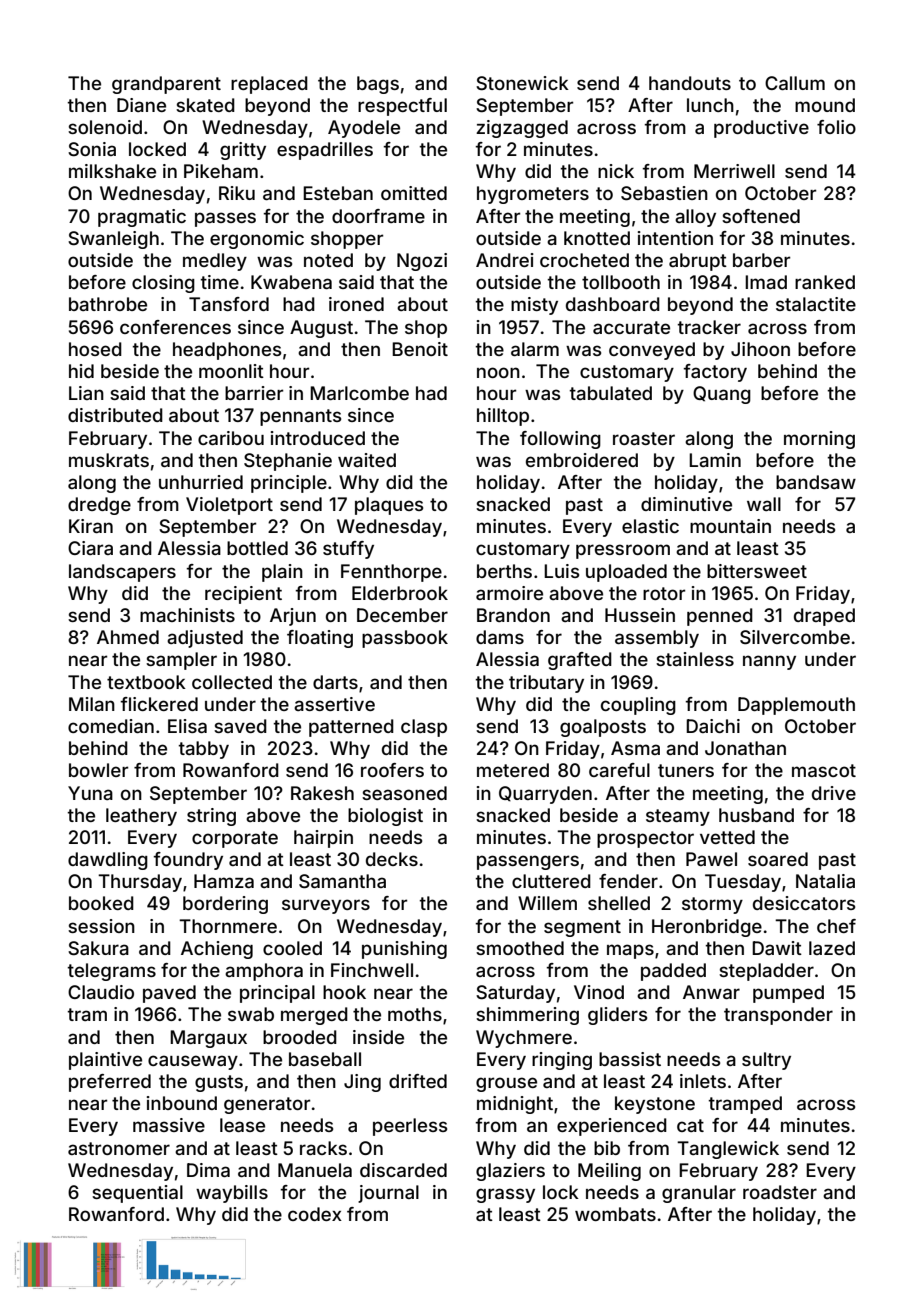 This screenshot has height=1308, width=924. I want to click on Pawel, so click(711, 859).
